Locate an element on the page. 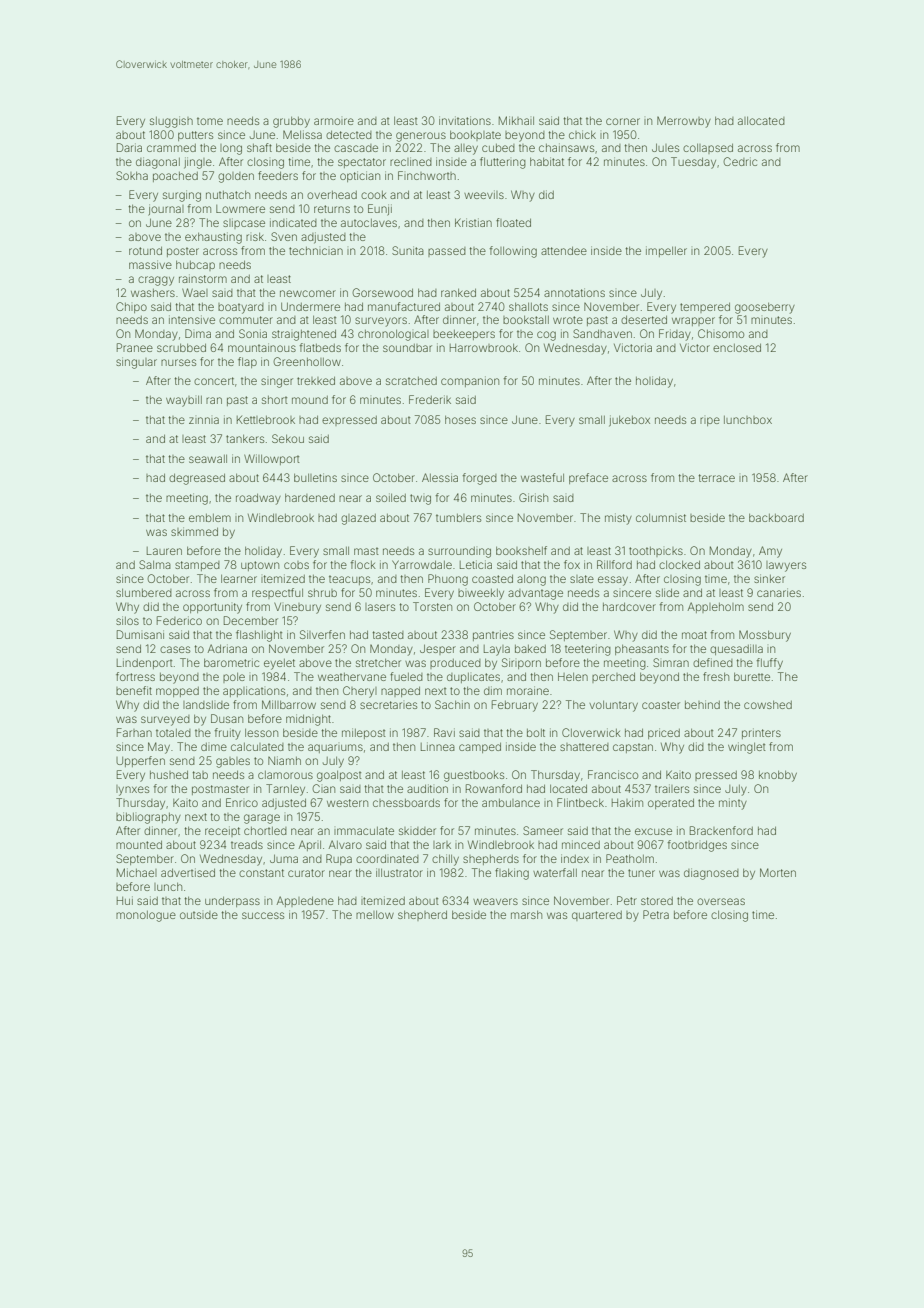 The image size is (924, 1308). Merrowby is located at coordinates (684, 122).
